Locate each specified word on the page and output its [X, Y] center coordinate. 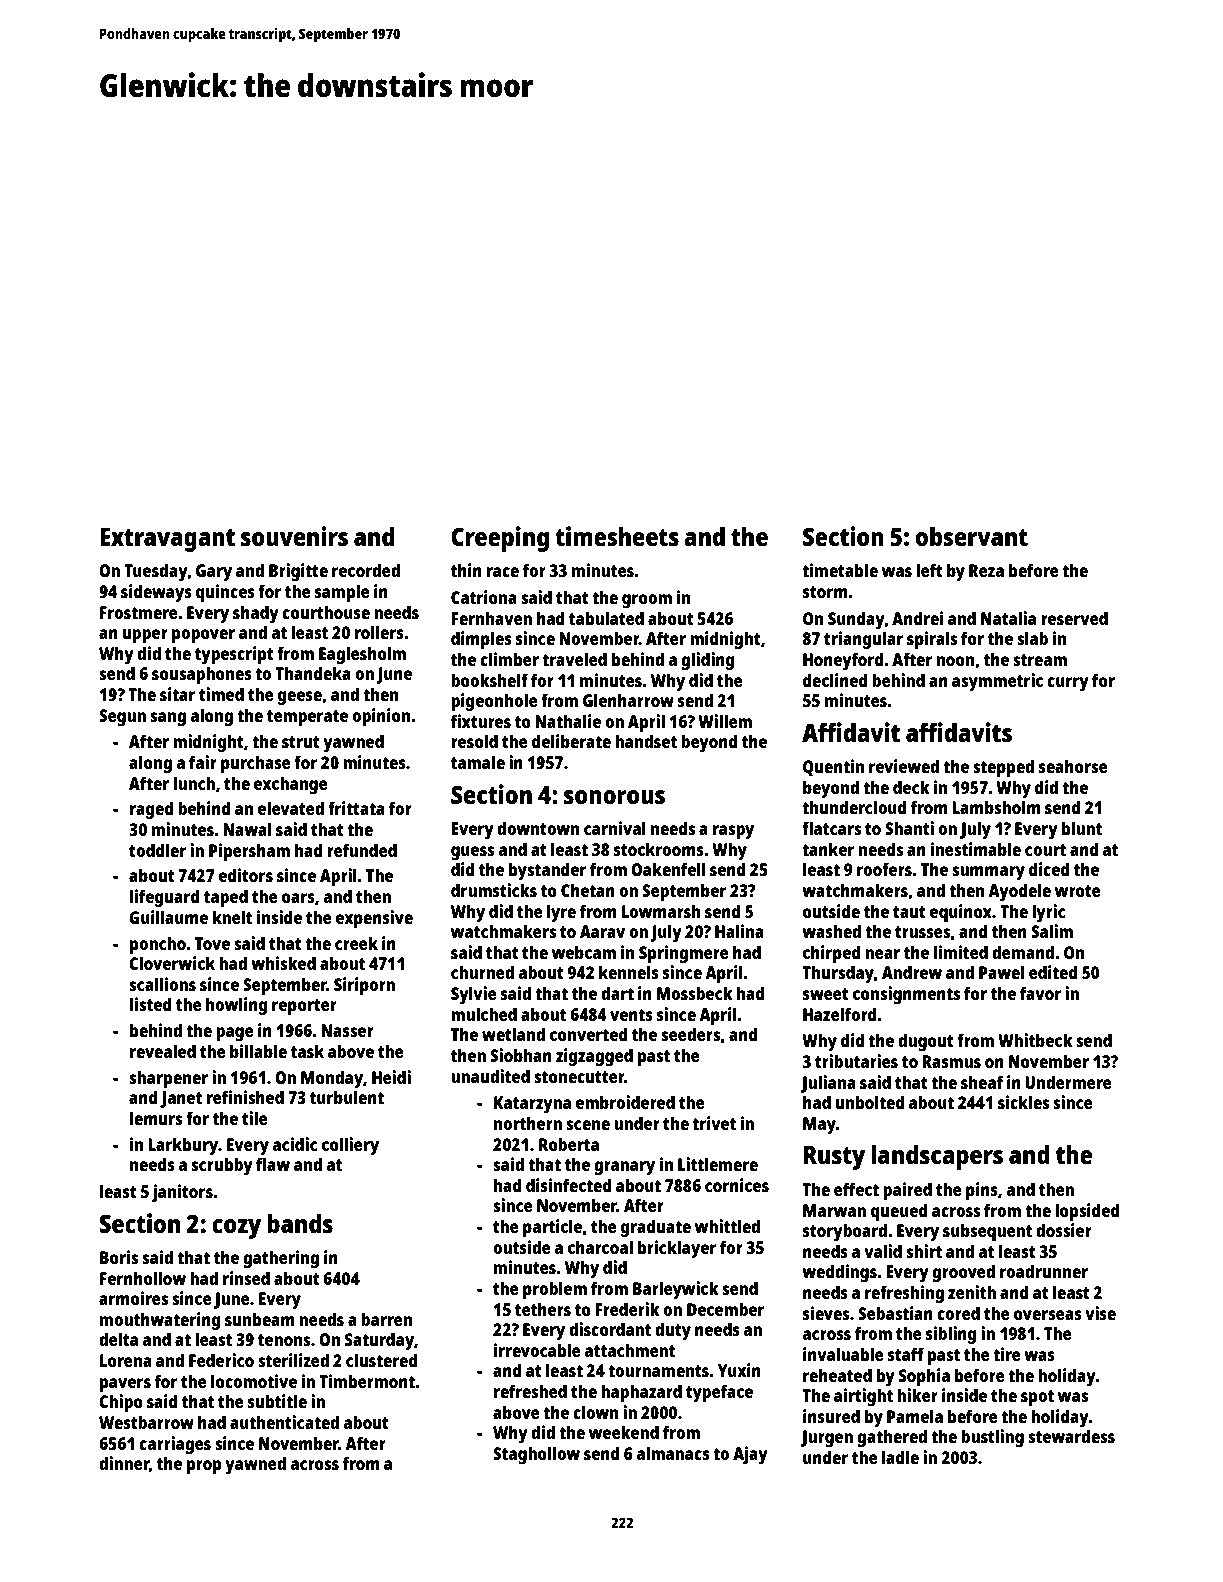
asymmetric [997, 682]
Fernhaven [491, 618]
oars [298, 898]
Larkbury [183, 1146]
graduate [656, 1228]
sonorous [614, 797]
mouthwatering [160, 1321]
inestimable [976, 849]
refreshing [904, 1294]
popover [203, 636]
